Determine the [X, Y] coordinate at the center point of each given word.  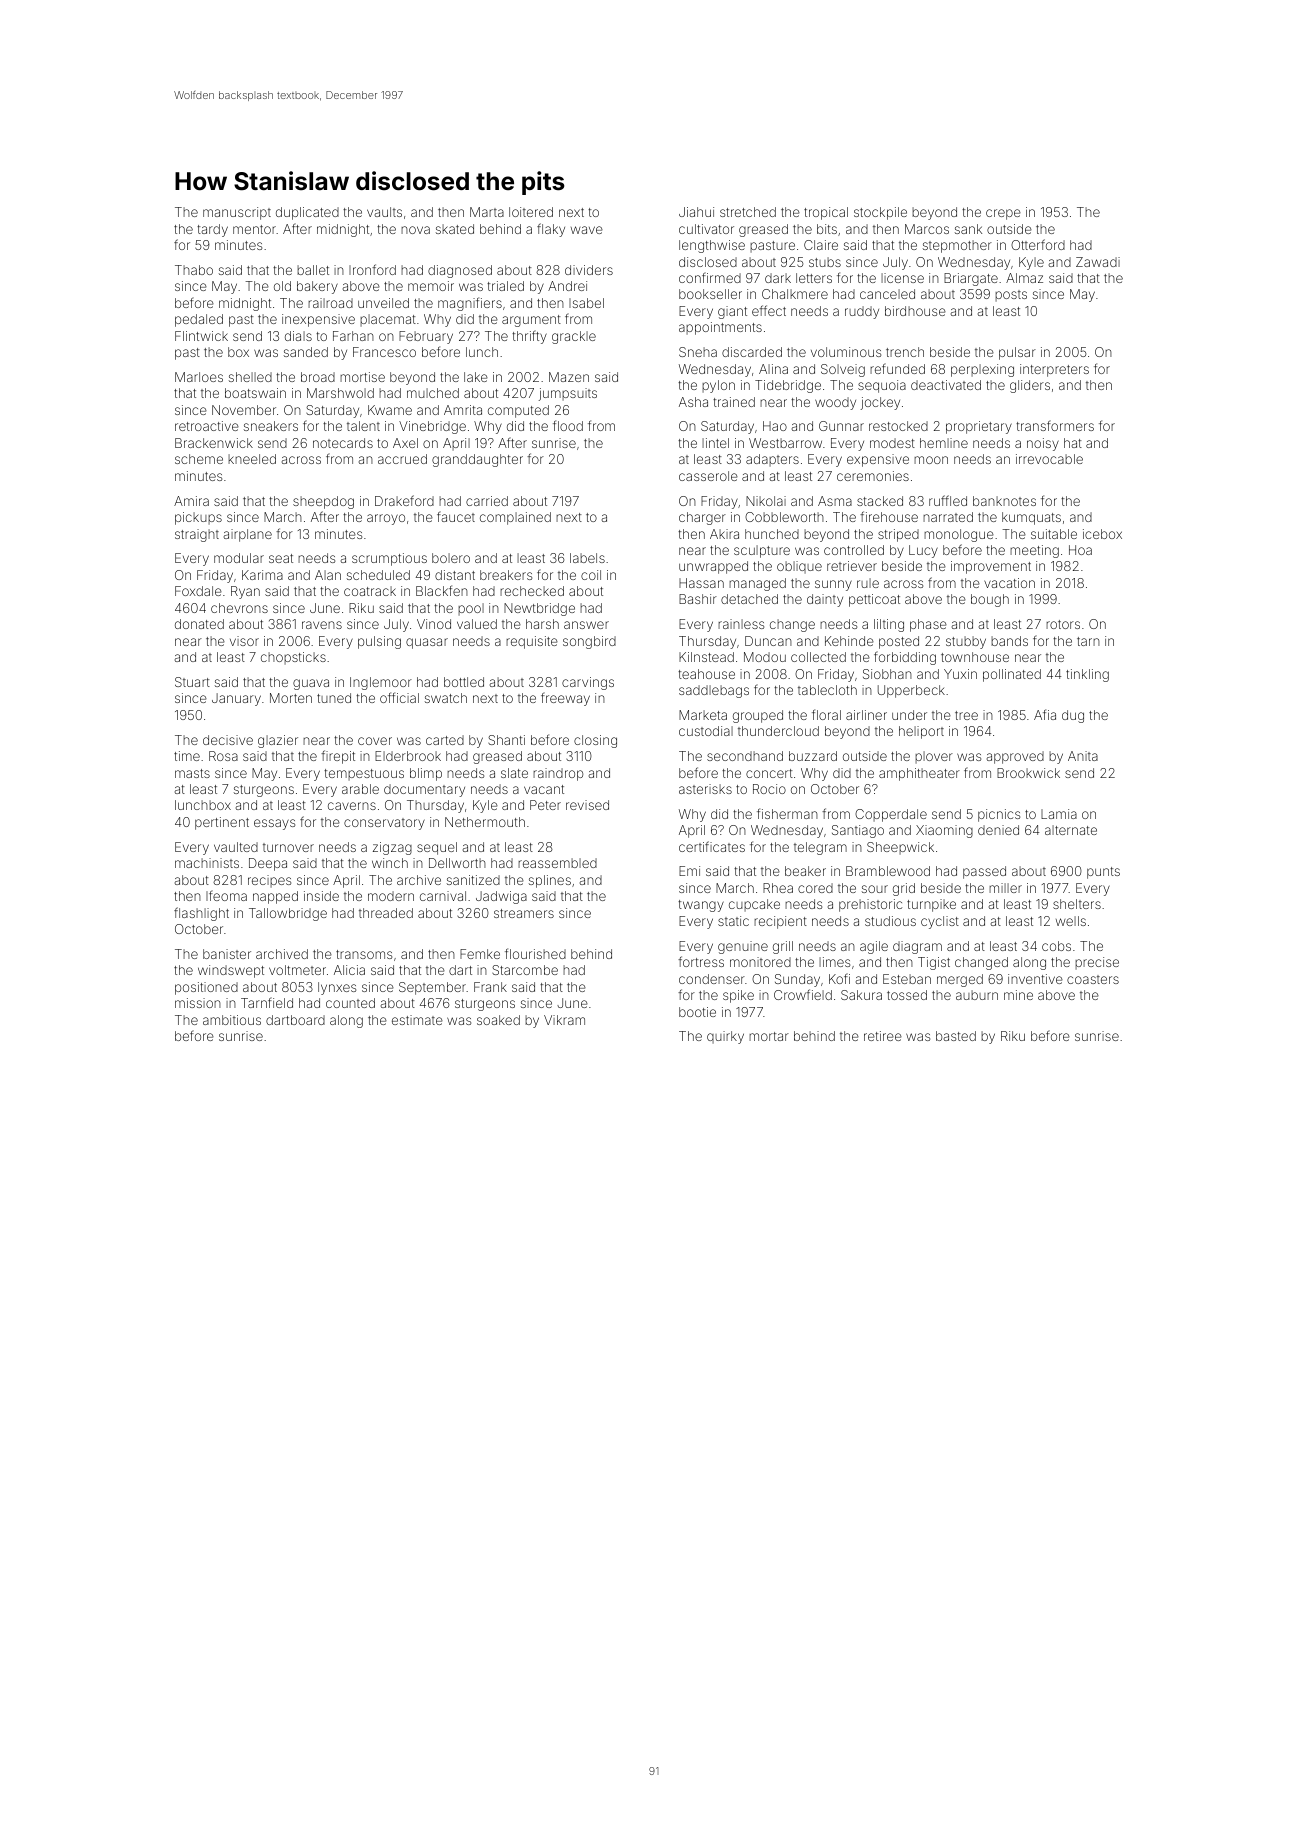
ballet [313, 270]
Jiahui [696, 212]
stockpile [880, 213]
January [236, 699]
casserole [708, 476]
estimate [417, 1020]
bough [990, 600]
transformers [1055, 425]
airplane [248, 535]
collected [818, 657]
